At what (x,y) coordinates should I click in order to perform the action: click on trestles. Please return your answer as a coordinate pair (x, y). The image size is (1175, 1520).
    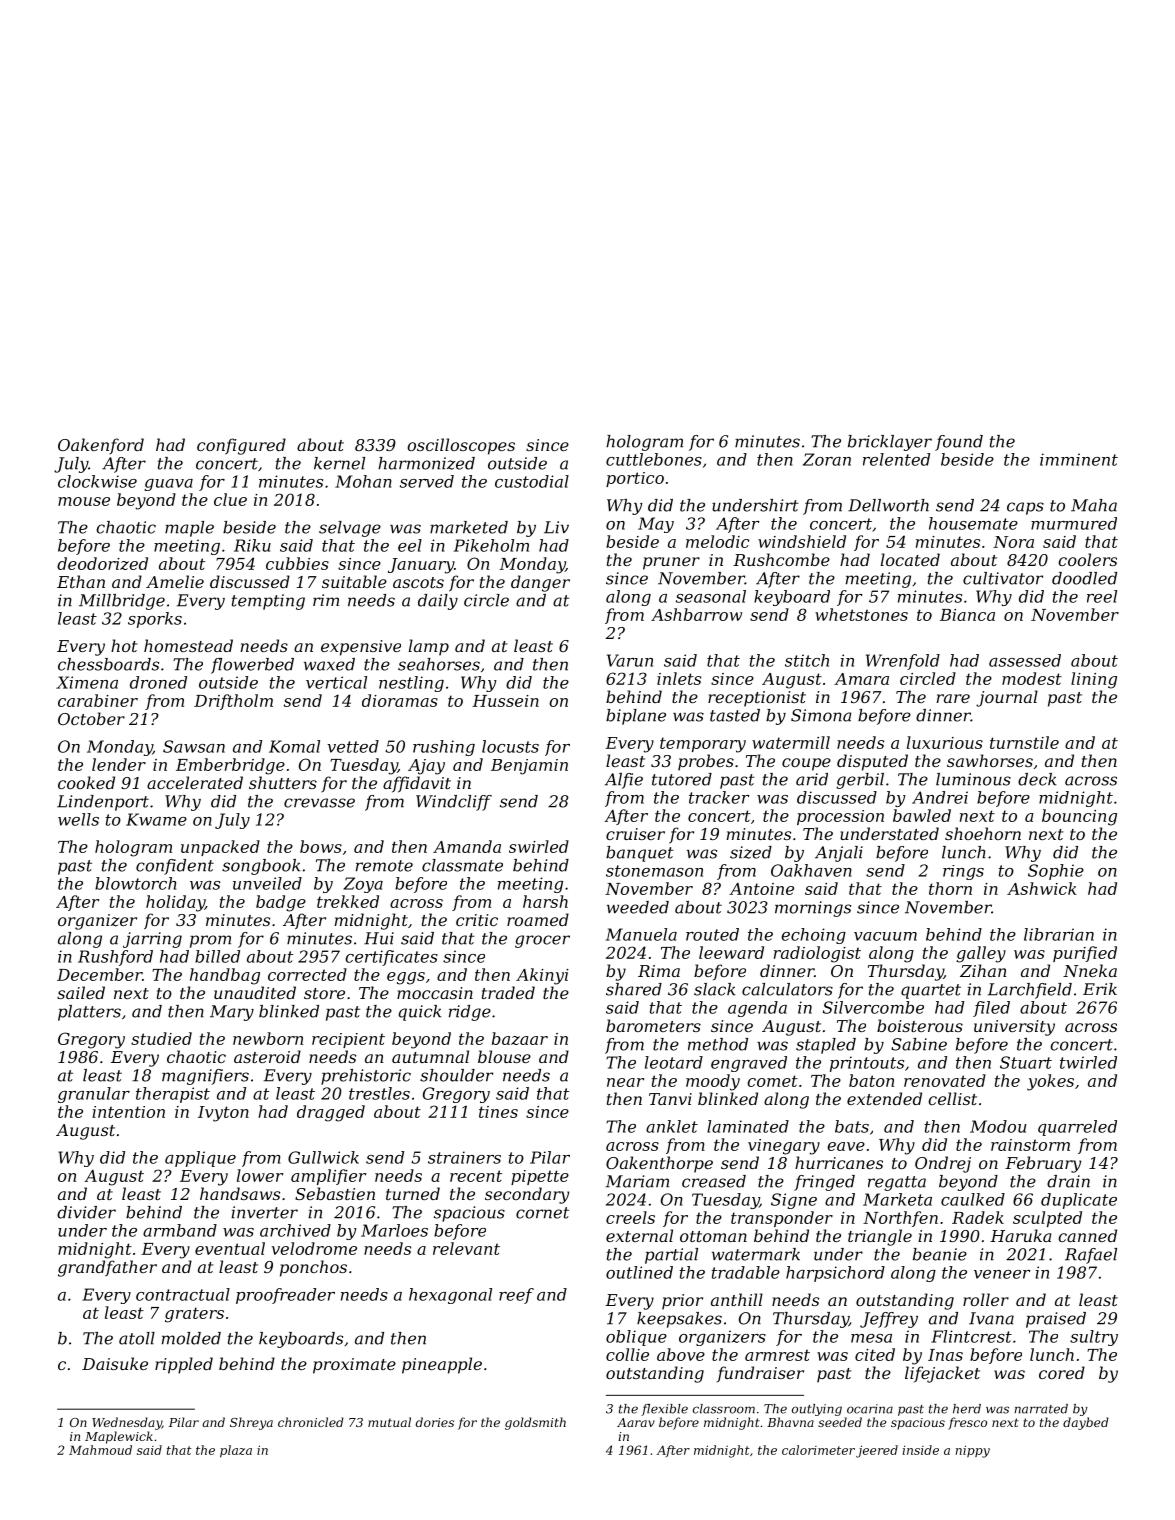
    Looking at the image, I should click on (379, 1093).
